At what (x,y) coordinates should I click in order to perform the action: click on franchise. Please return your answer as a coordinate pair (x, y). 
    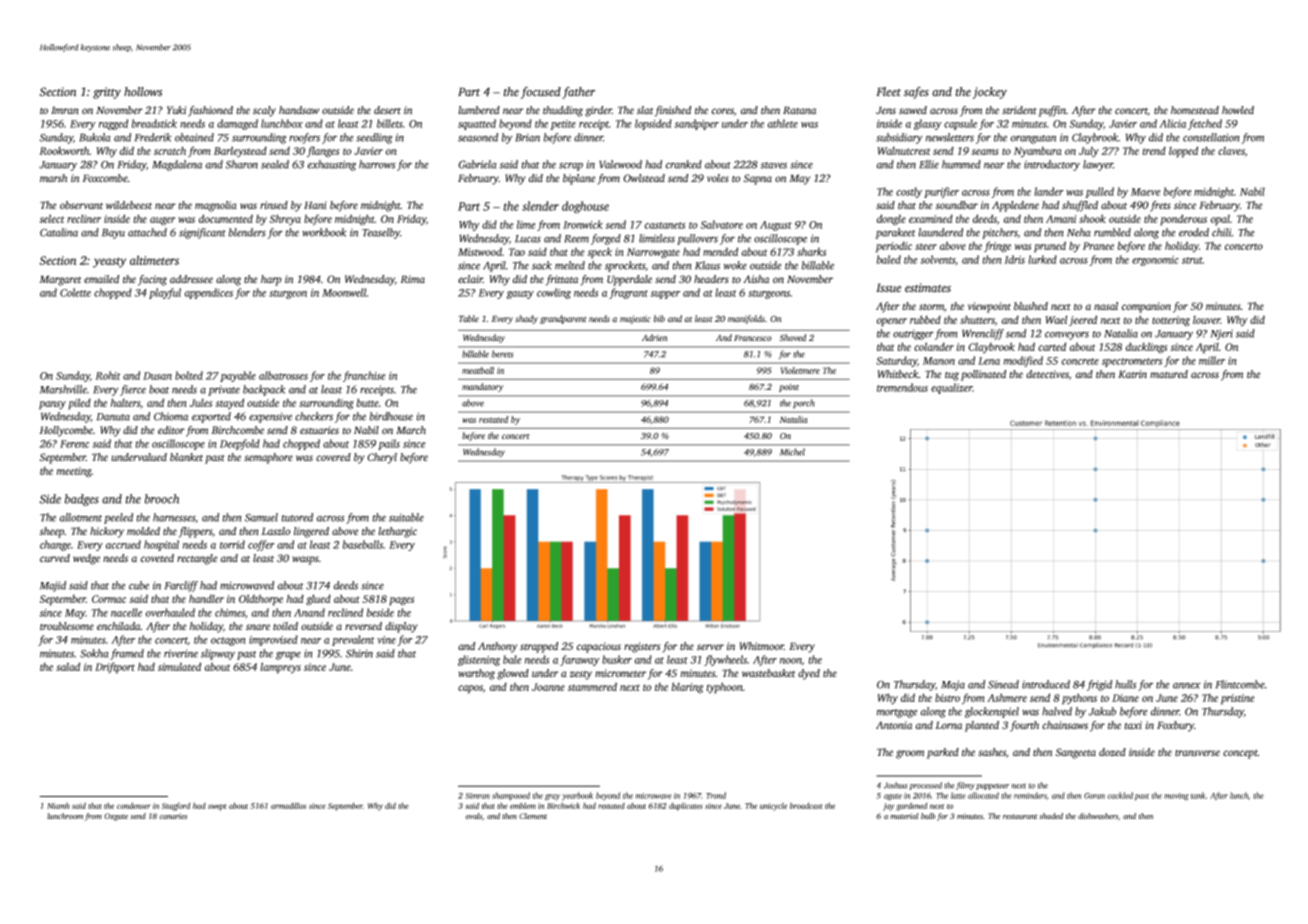
    Looking at the image, I should click on (364, 376).
